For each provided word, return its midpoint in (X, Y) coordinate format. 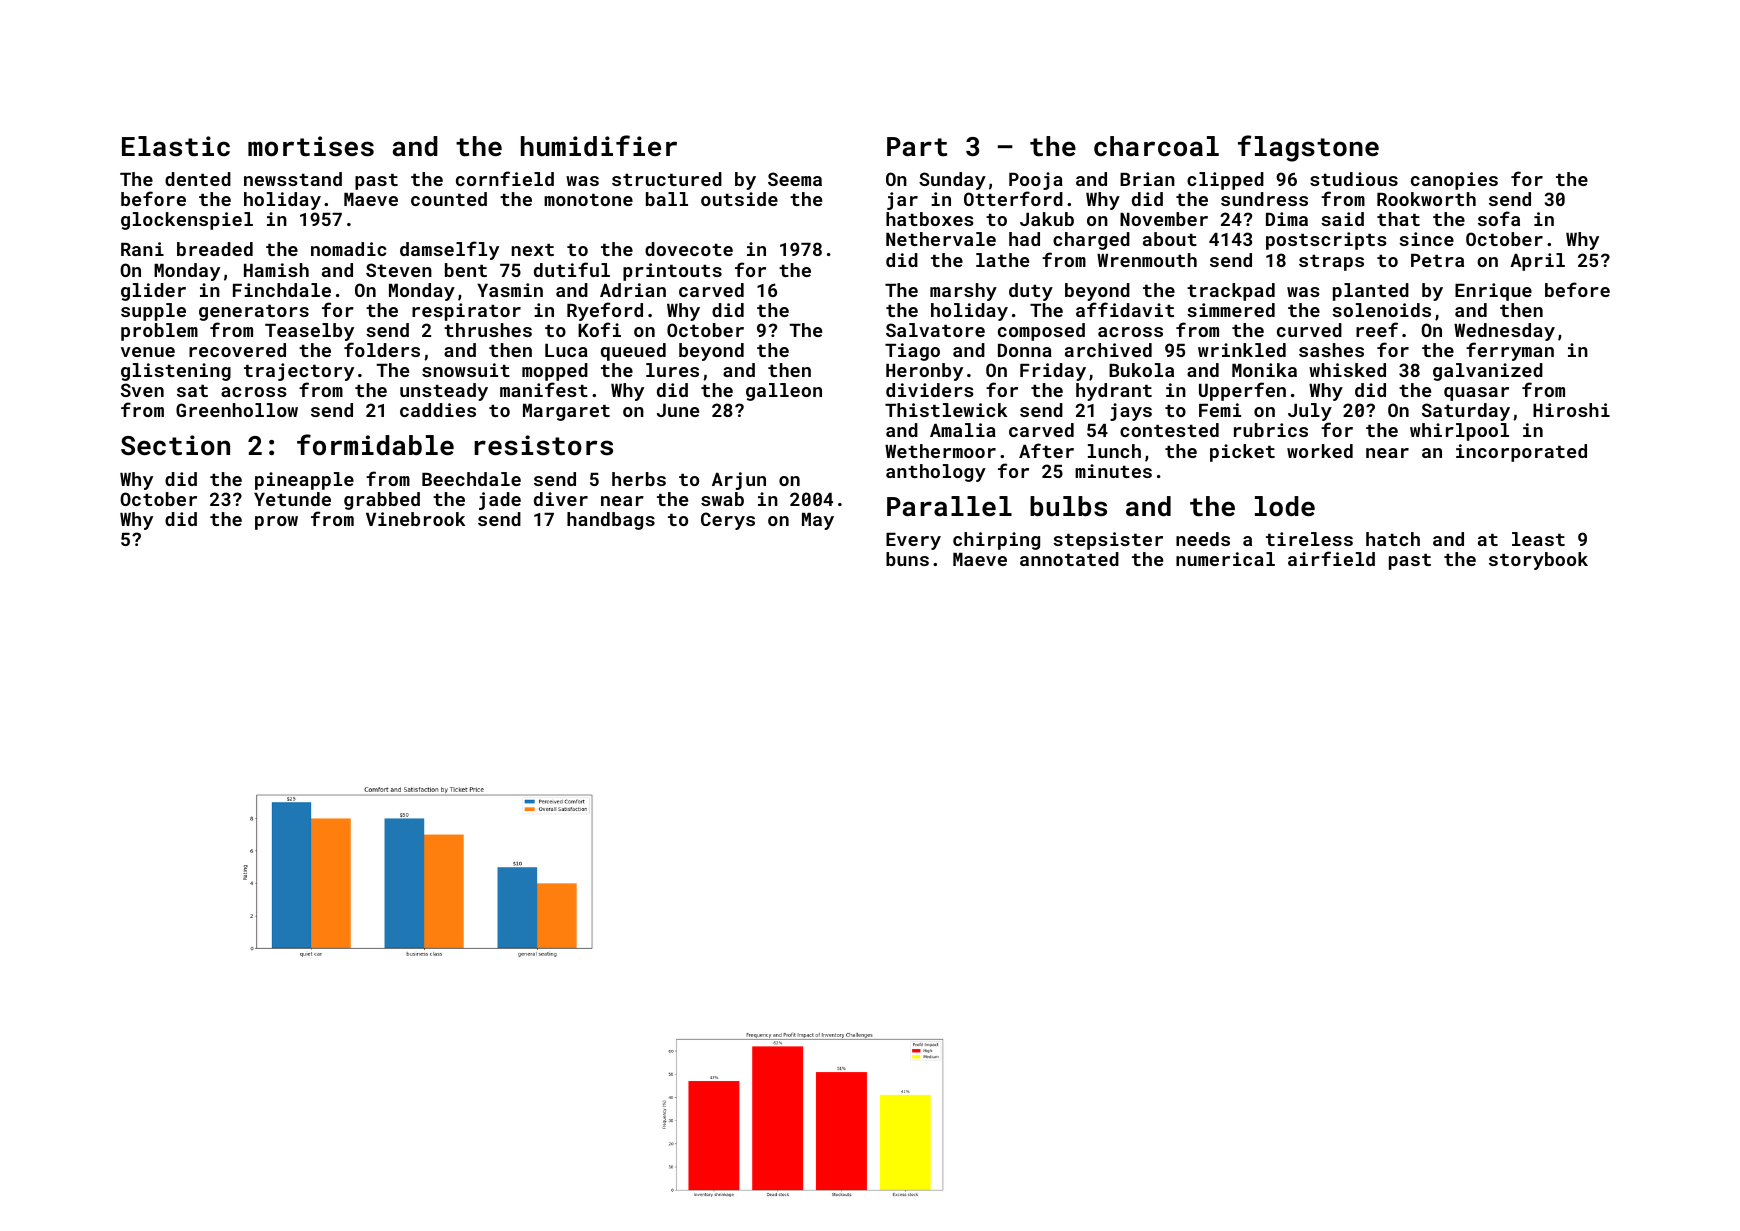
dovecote (689, 249)
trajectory (299, 372)
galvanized (1488, 372)
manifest (544, 389)
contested (1169, 430)
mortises (311, 146)
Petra (1437, 260)
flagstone (1308, 148)
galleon (784, 392)
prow (276, 523)
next (533, 250)
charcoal (1156, 146)
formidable (375, 445)
